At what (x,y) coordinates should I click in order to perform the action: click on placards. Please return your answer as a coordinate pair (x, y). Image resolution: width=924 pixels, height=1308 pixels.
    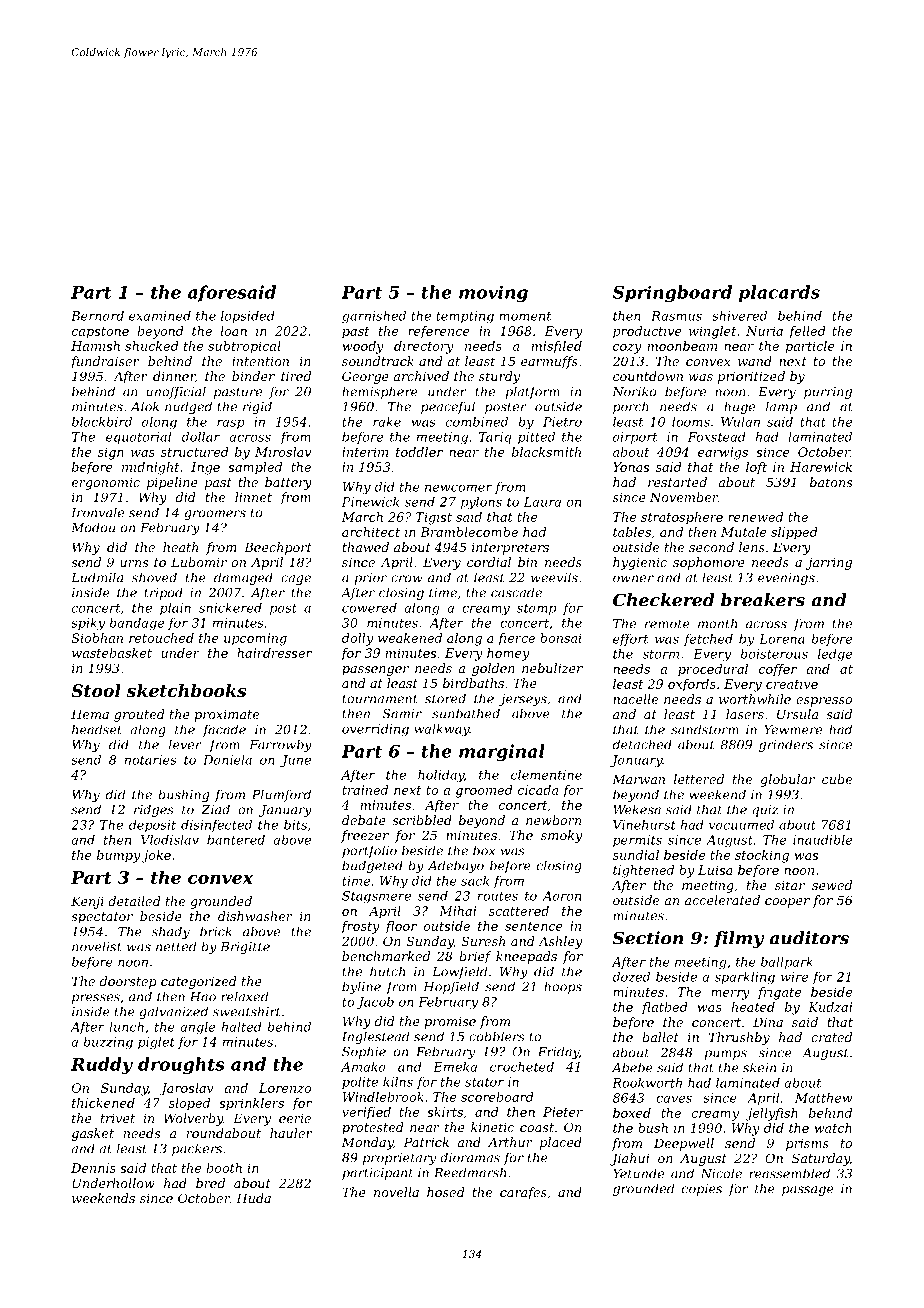
    Looking at the image, I should click on (779, 293).
